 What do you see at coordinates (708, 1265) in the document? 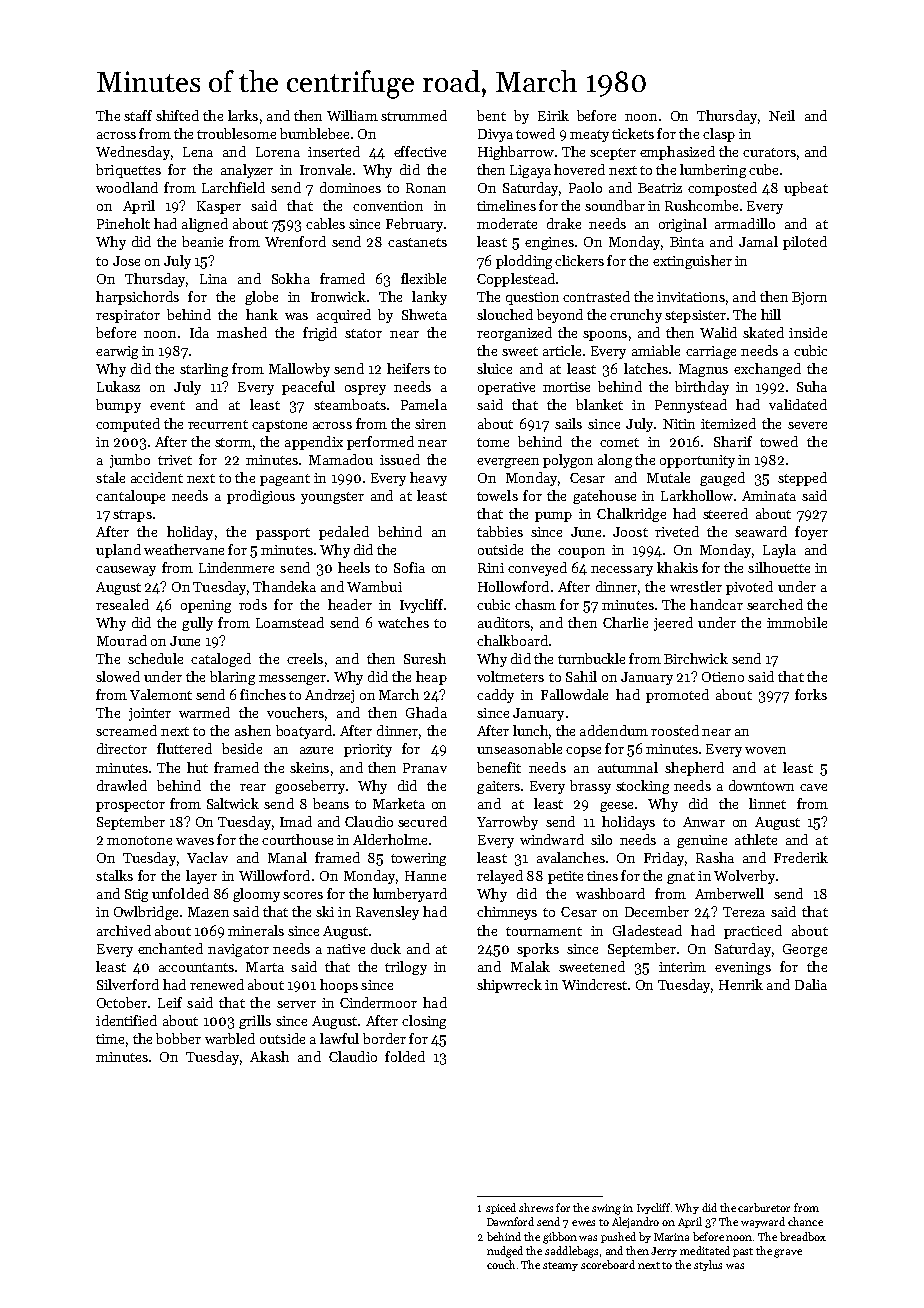
I see `stylus` at bounding box center [708, 1265].
